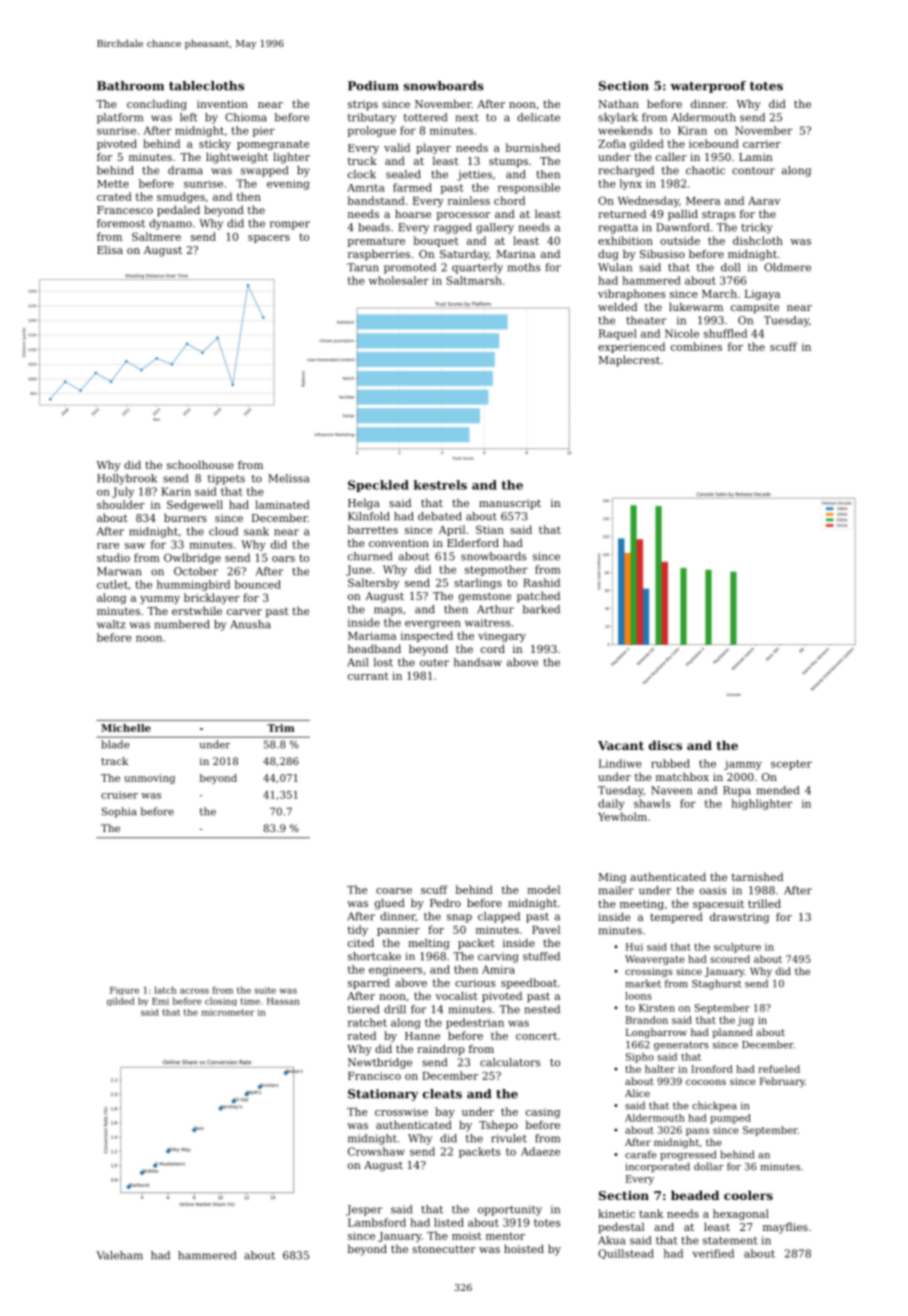 This document has height=1316, width=908. What do you see at coordinates (538, 117) in the document?
I see `delicate` at bounding box center [538, 117].
